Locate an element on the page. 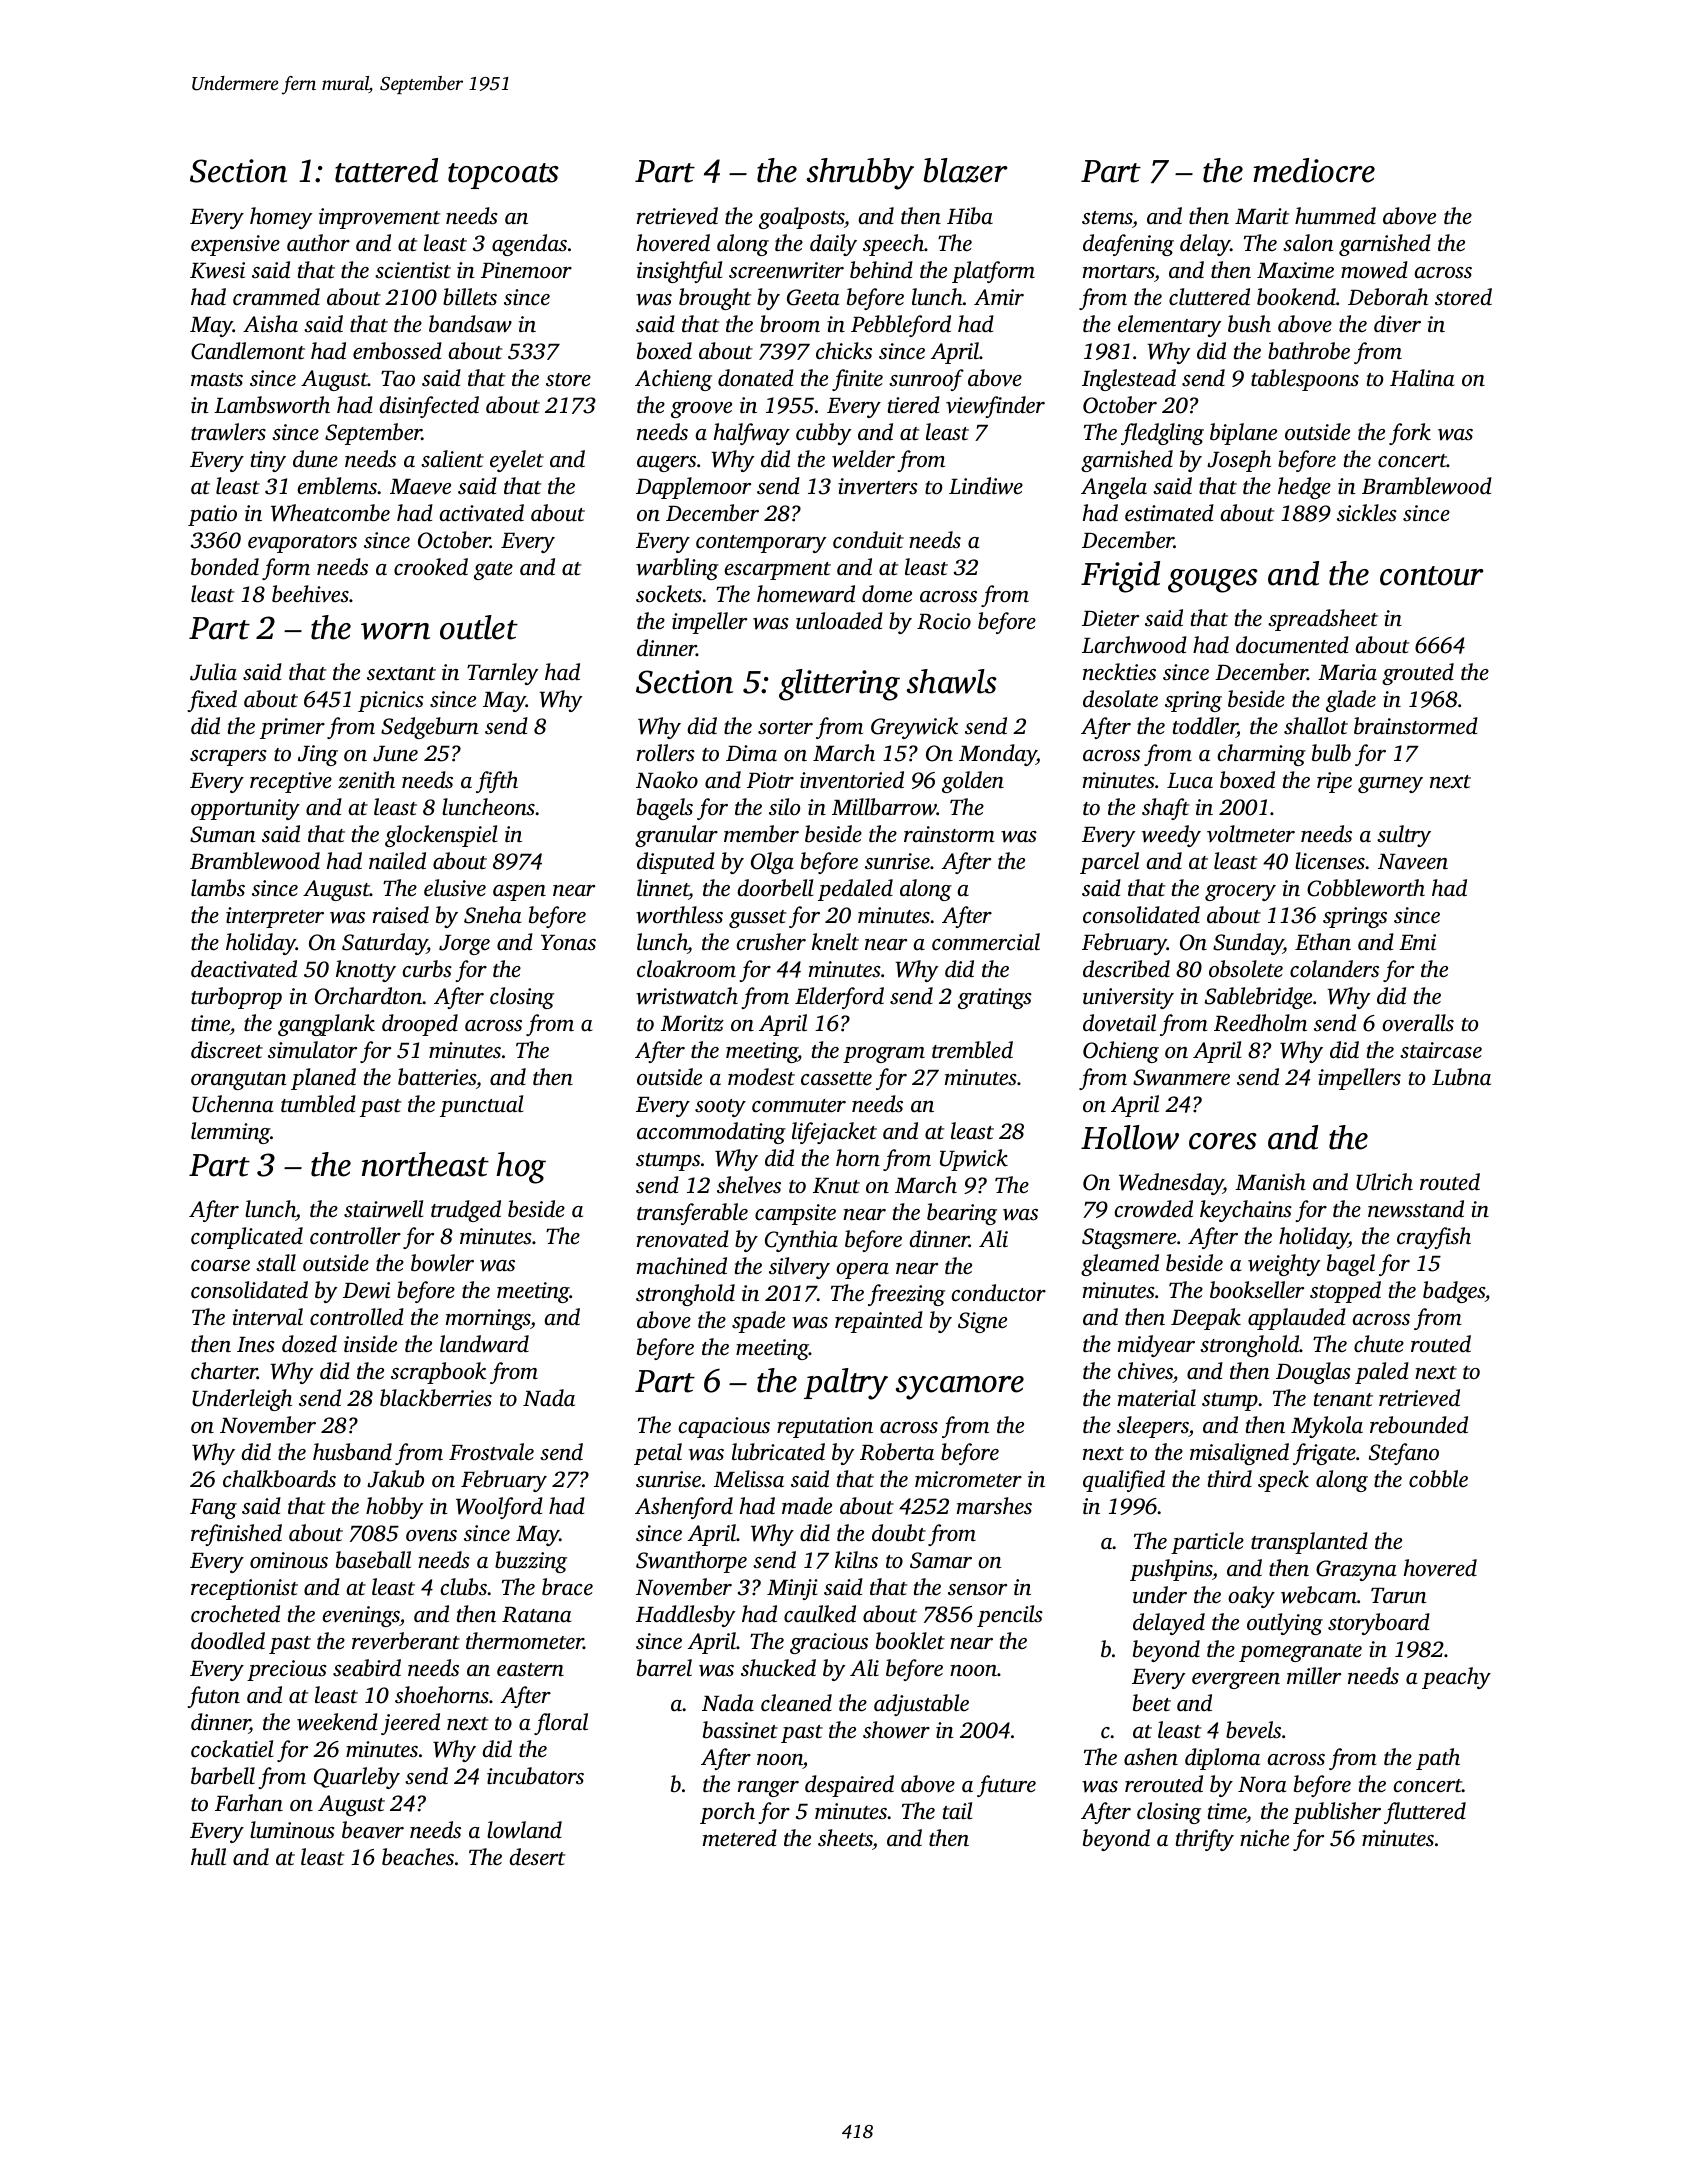  hull is located at coordinates (208, 1857).
